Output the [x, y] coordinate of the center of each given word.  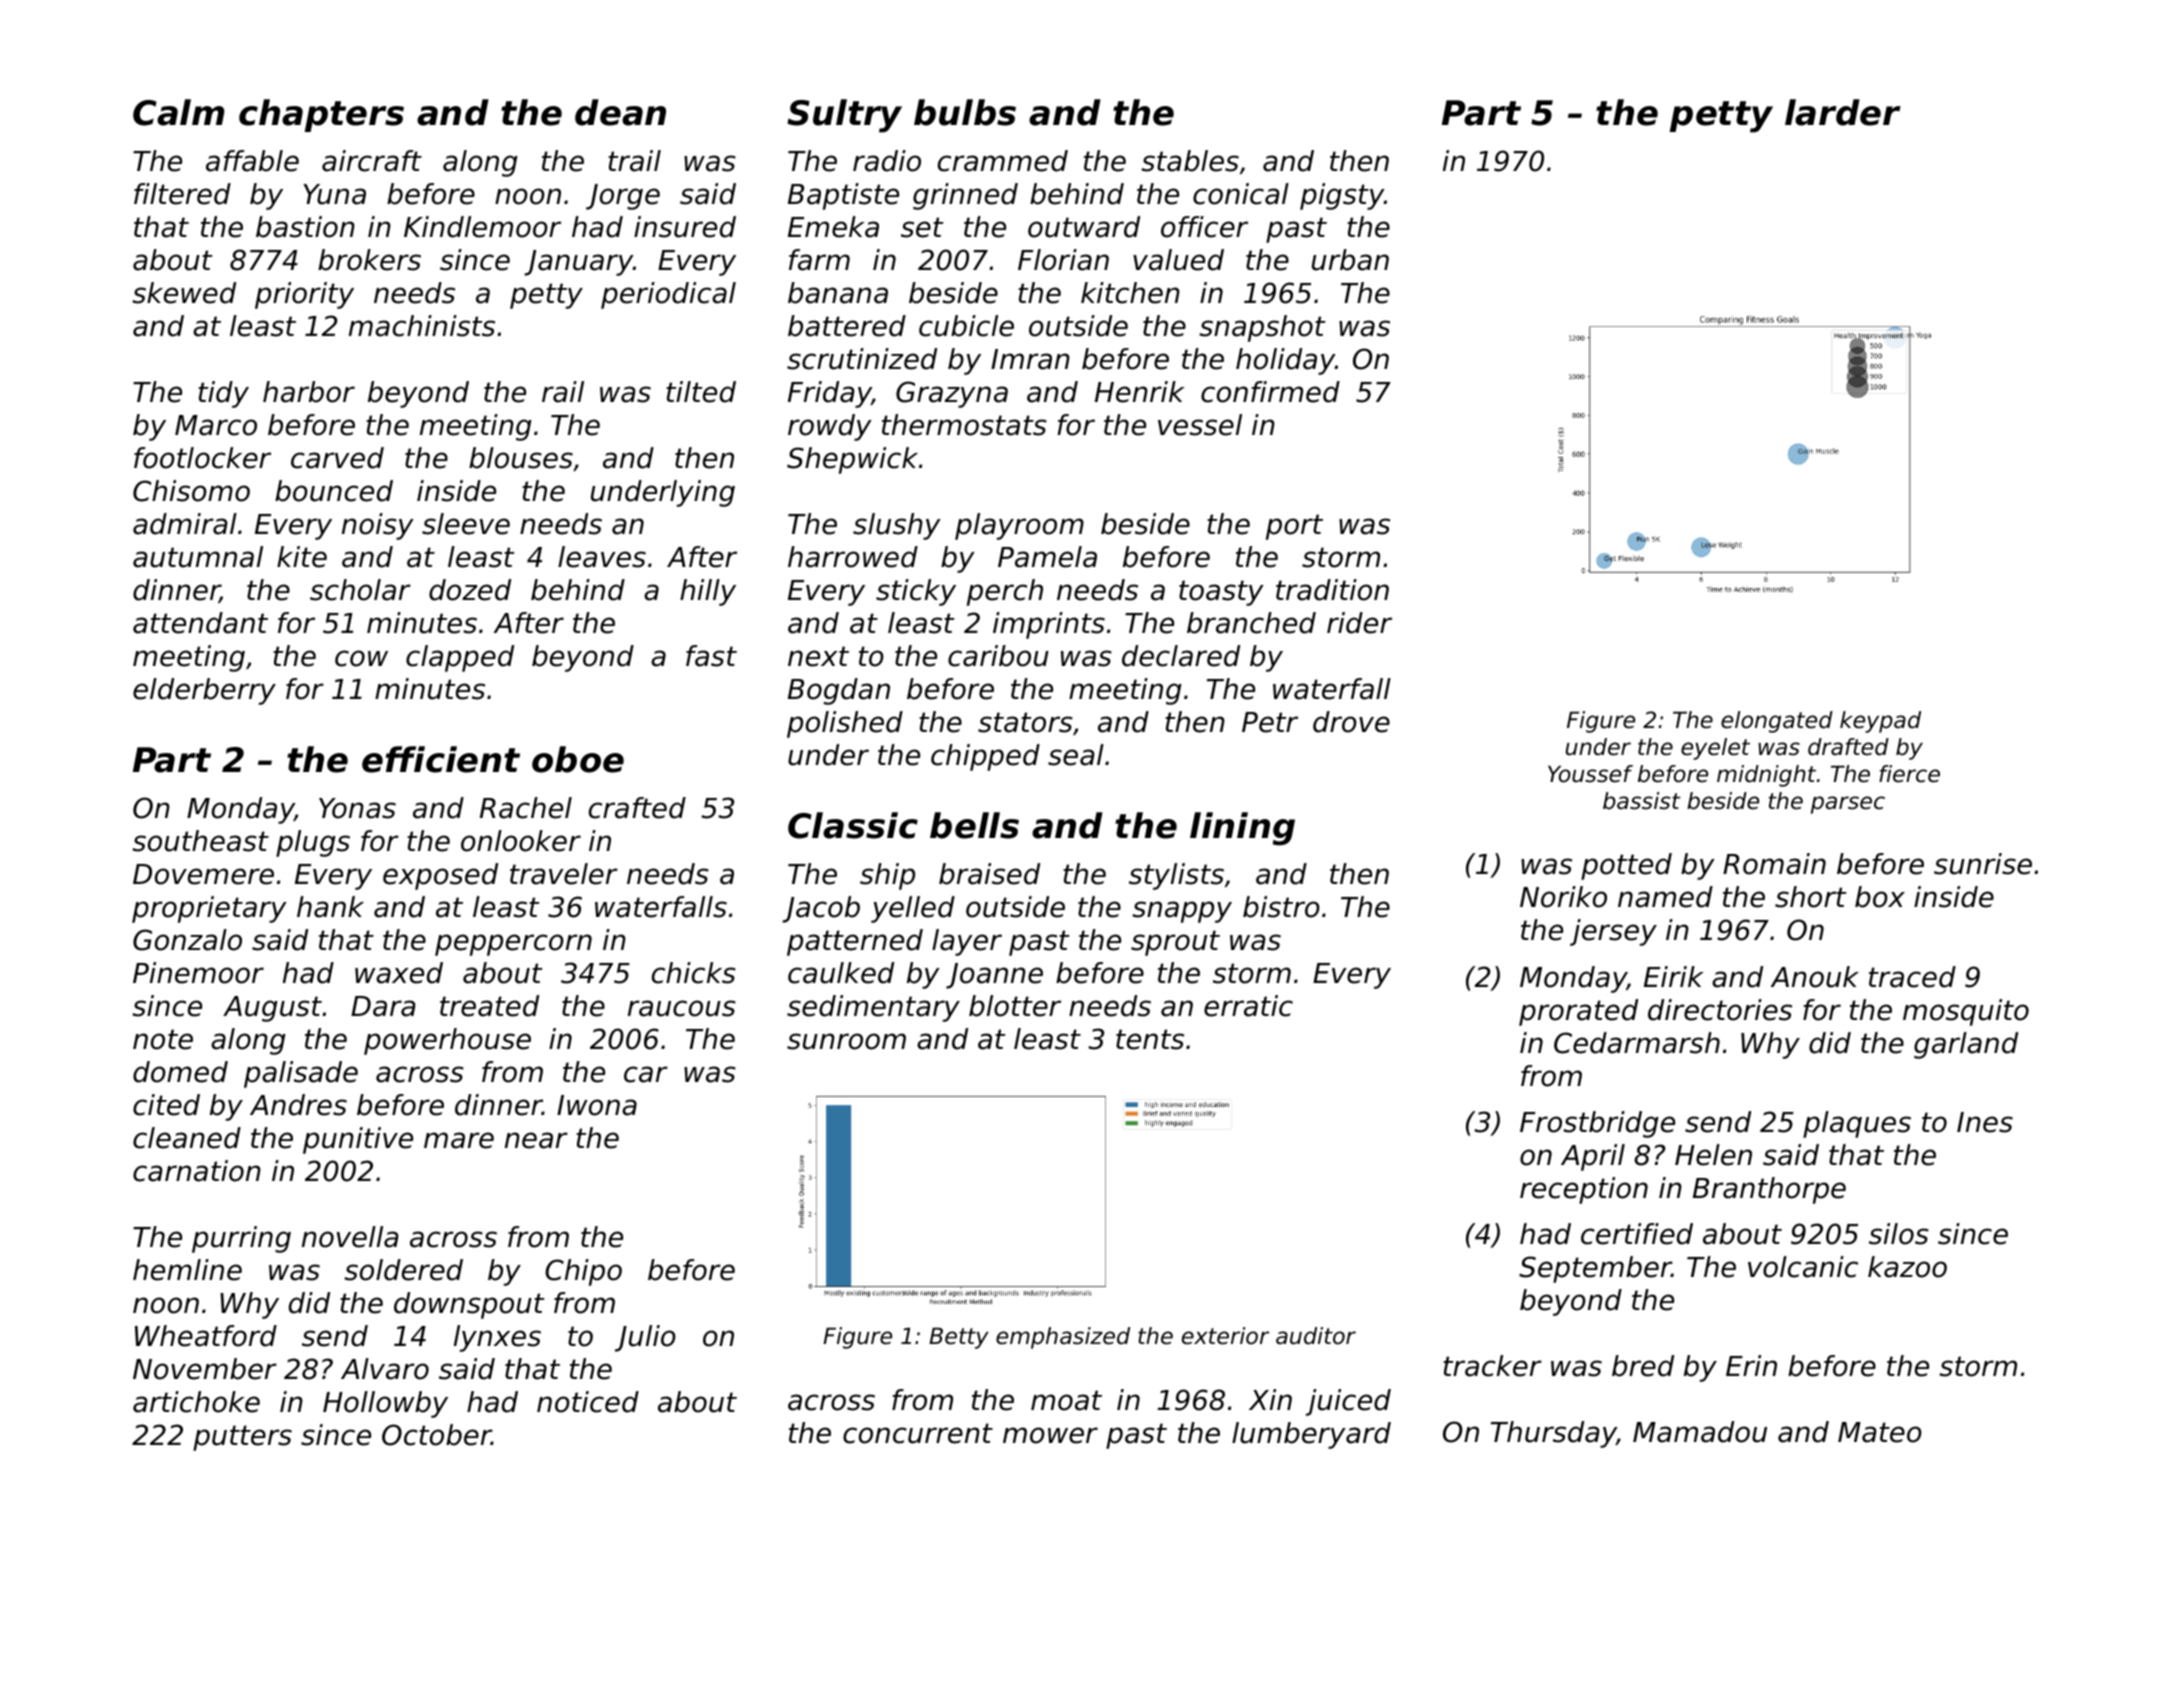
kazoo [1907, 1267]
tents [1150, 1039]
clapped [460, 658]
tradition [1332, 590]
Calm [179, 112]
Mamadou [1700, 1432]
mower [1050, 1435]
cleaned [187, 1138]
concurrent [918, 1433]
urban [1350, 260]
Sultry [844, 116]
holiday [1285, 361]
